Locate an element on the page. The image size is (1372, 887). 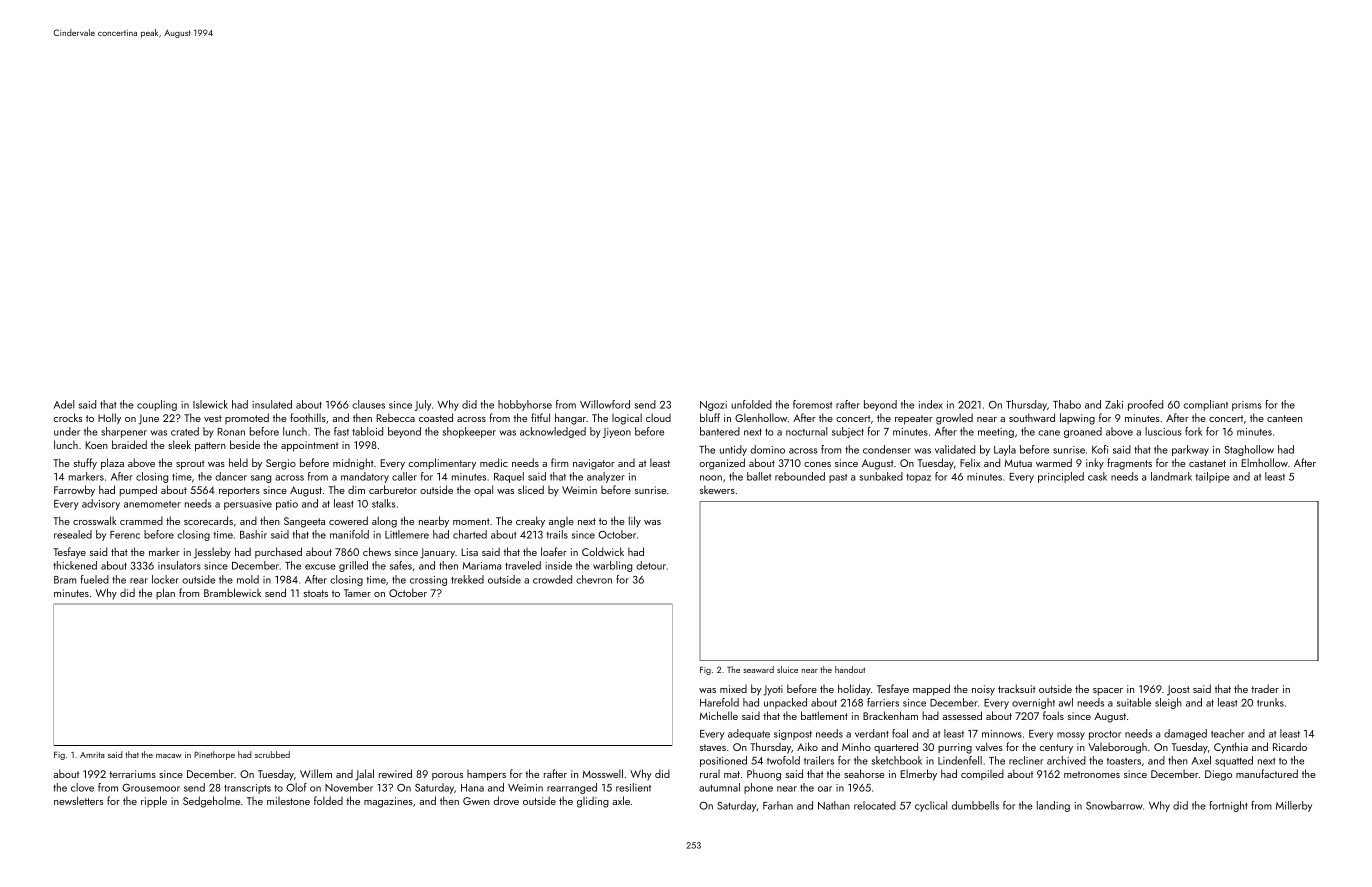
foremost is located at coordinates (812, 404).
